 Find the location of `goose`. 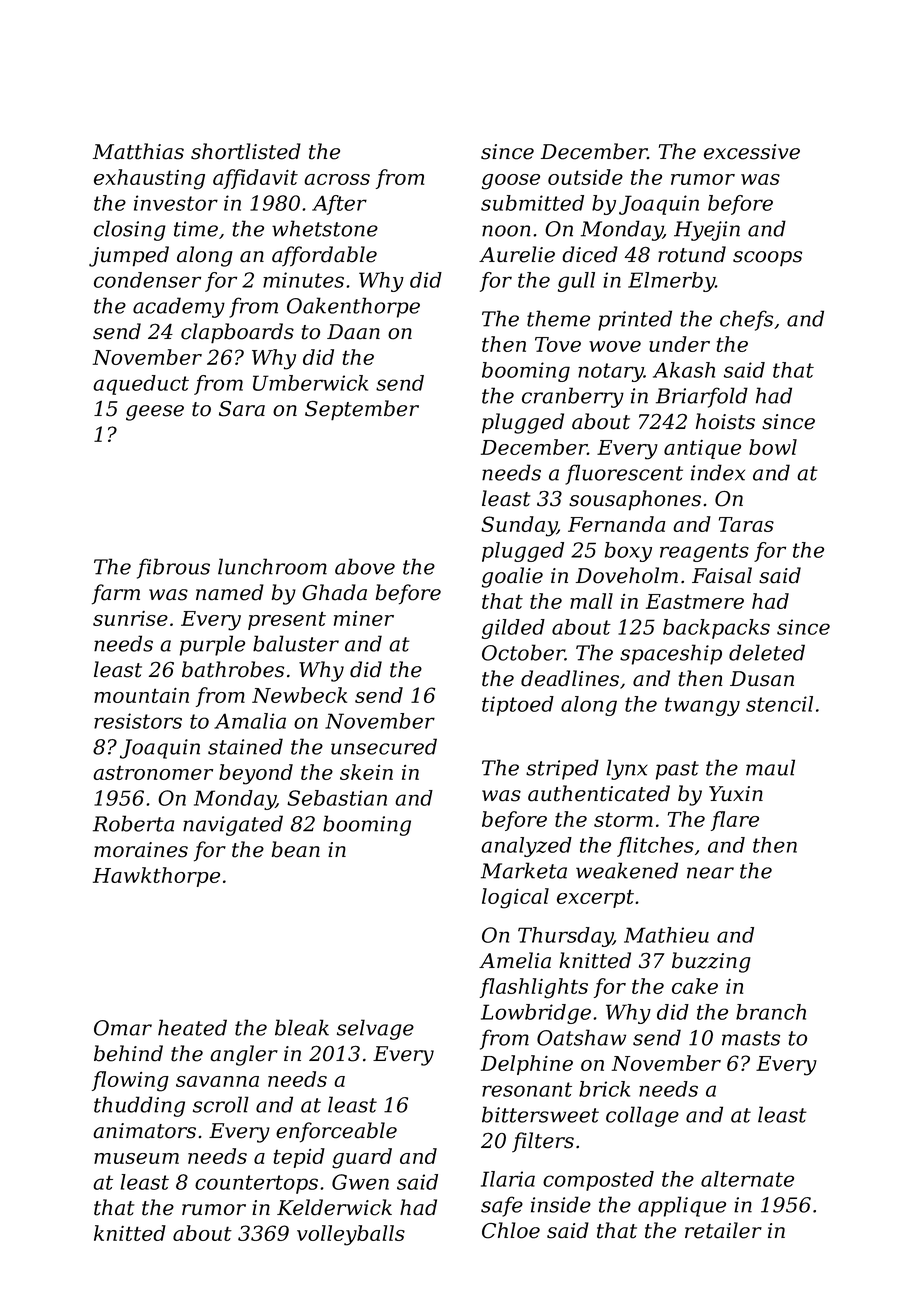

goose is located at coordinates (511, 182).
